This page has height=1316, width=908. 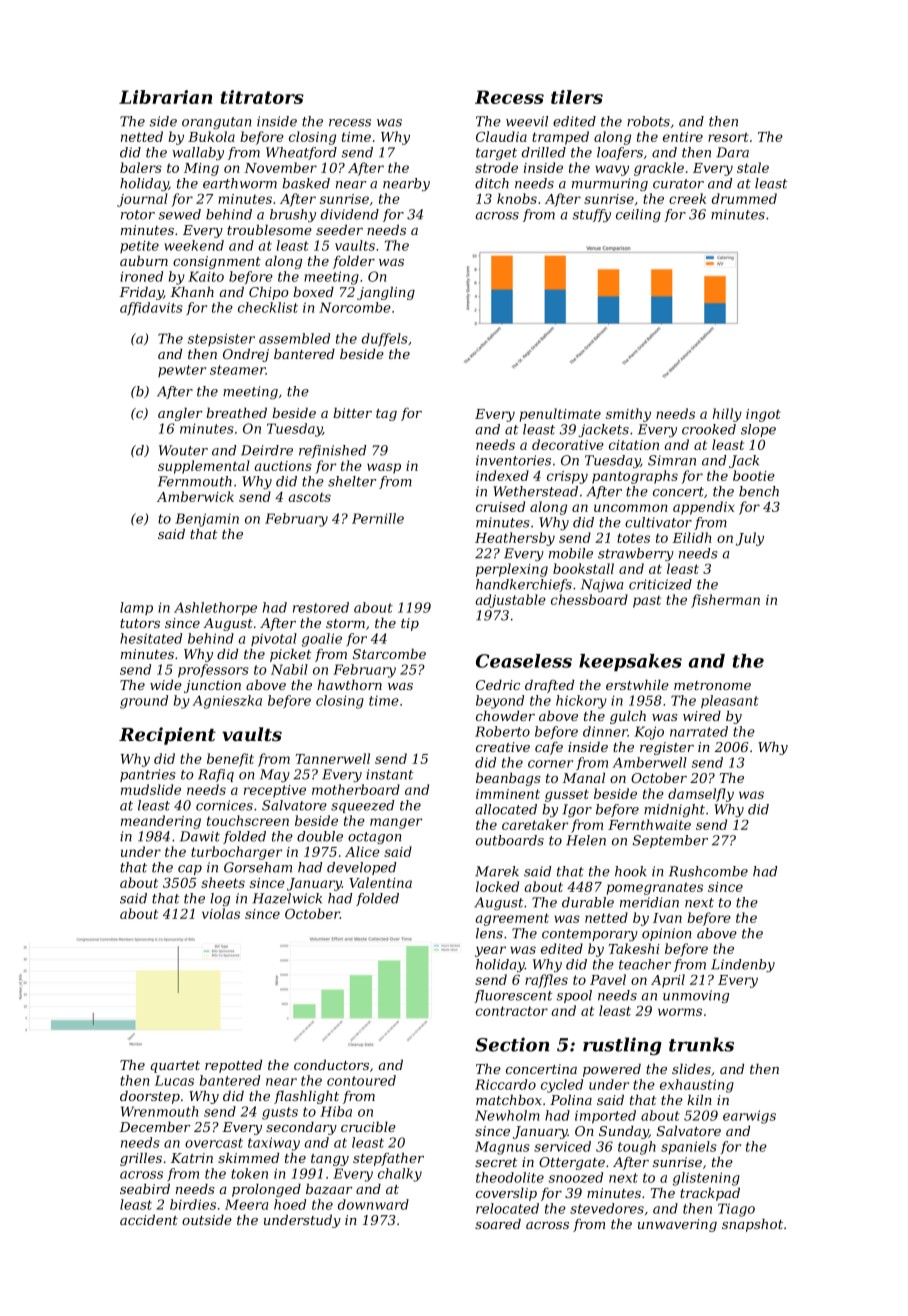 I want to click on tilers, so click(x=577, y=97).
